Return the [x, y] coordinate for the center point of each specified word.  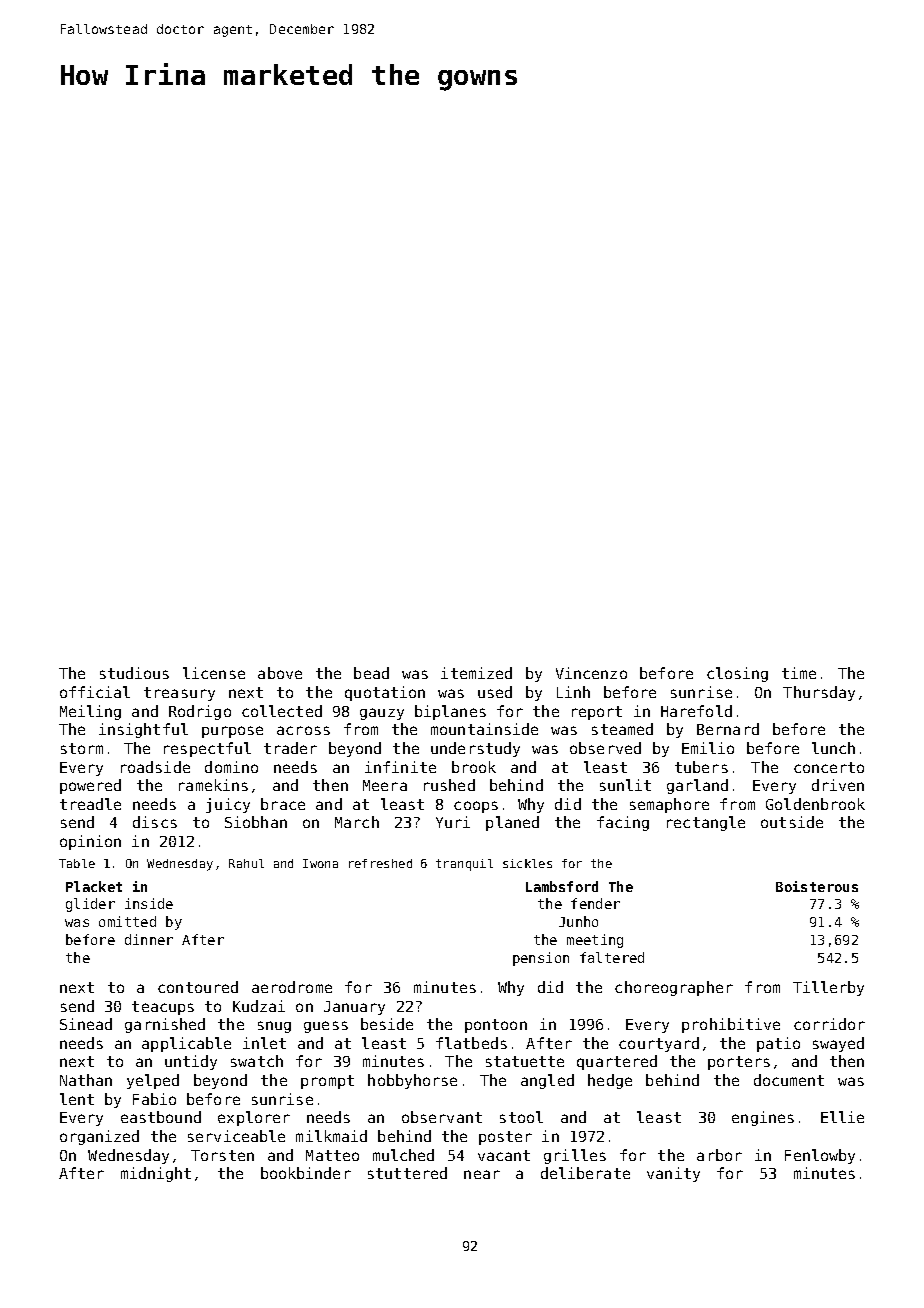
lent [77, 1099]
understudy [475, 749]
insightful [143, 730]
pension [541, 959]
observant [442, 1117]
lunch [833, 748]
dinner [149, 939]
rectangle [706, 823]
